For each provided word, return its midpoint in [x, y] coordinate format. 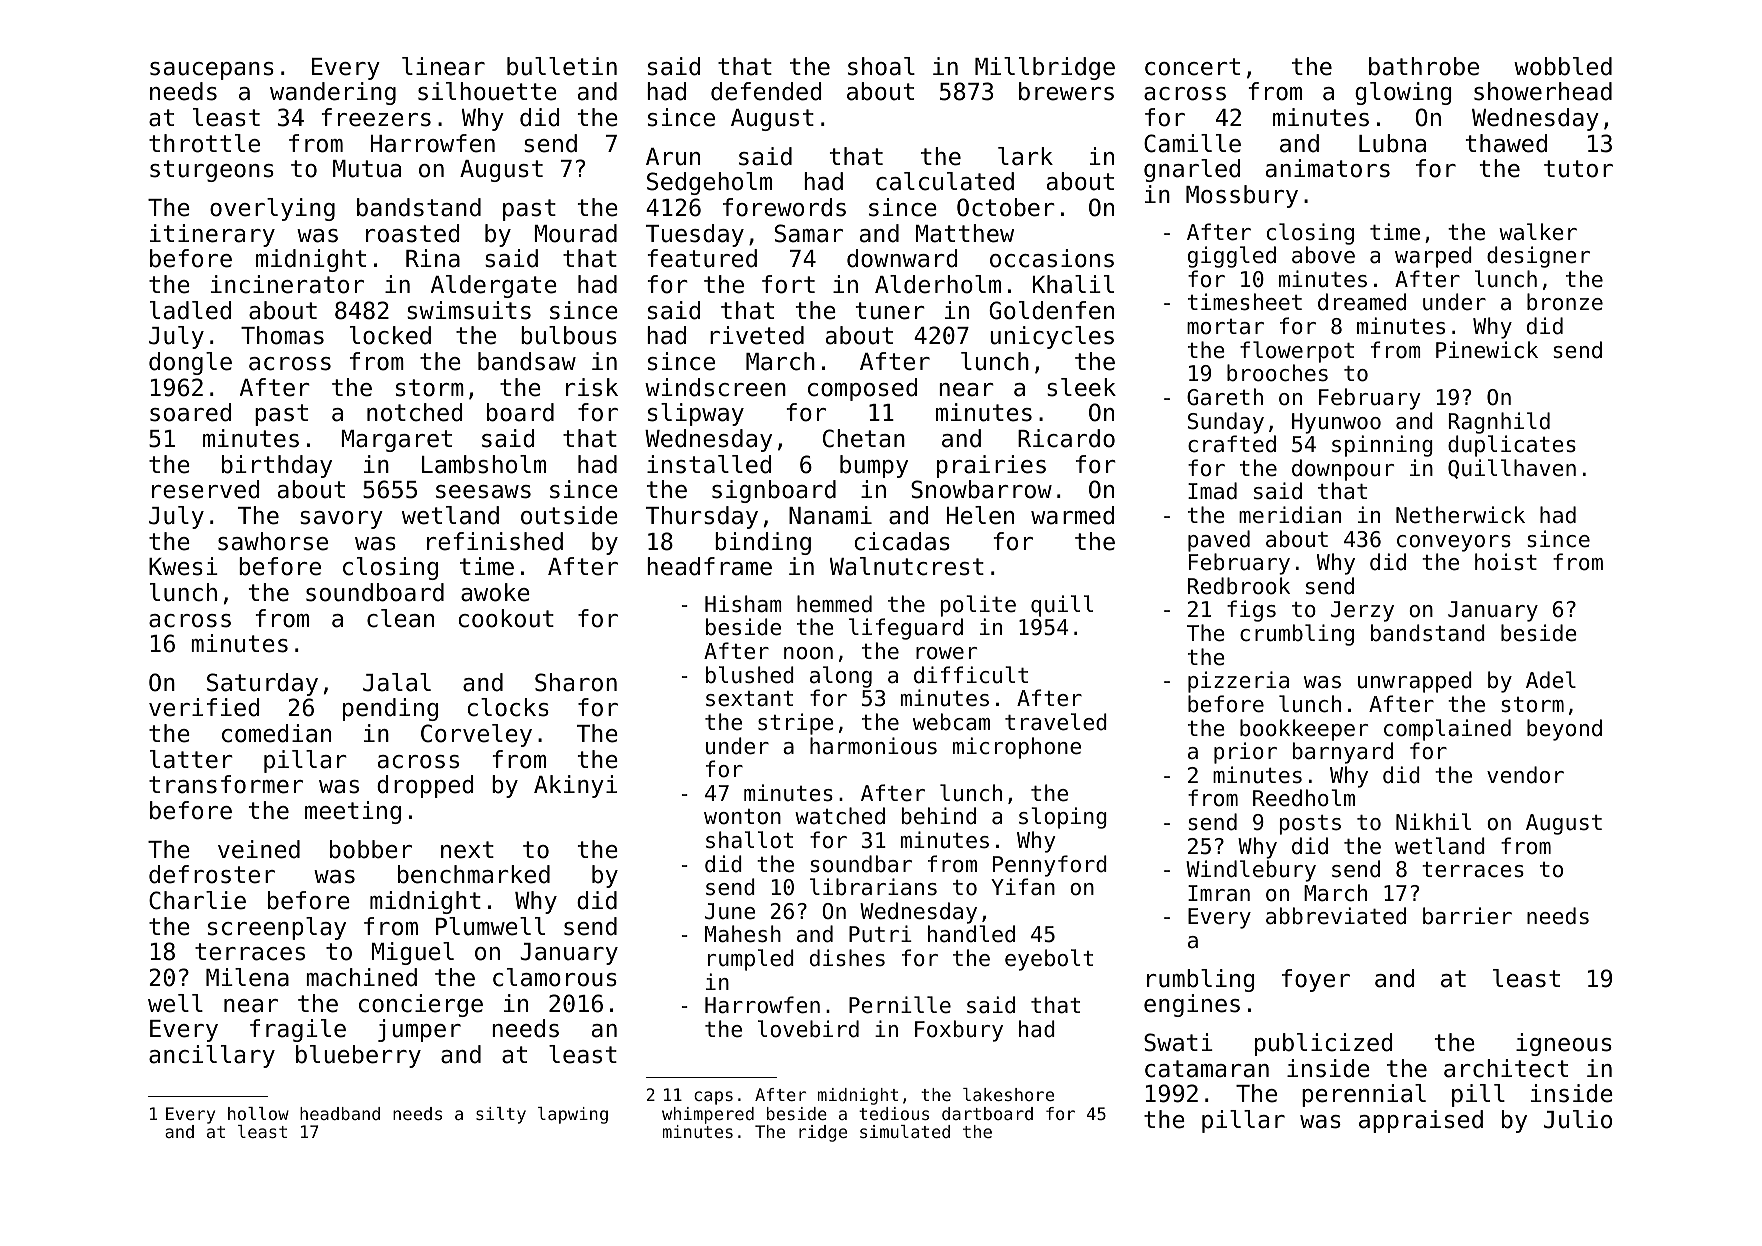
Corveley [476, 735]
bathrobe [1424, 66]
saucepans [212, 71]
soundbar [861, 864]
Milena [247, 977]
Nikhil [1433, 821]
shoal [881, 66]
